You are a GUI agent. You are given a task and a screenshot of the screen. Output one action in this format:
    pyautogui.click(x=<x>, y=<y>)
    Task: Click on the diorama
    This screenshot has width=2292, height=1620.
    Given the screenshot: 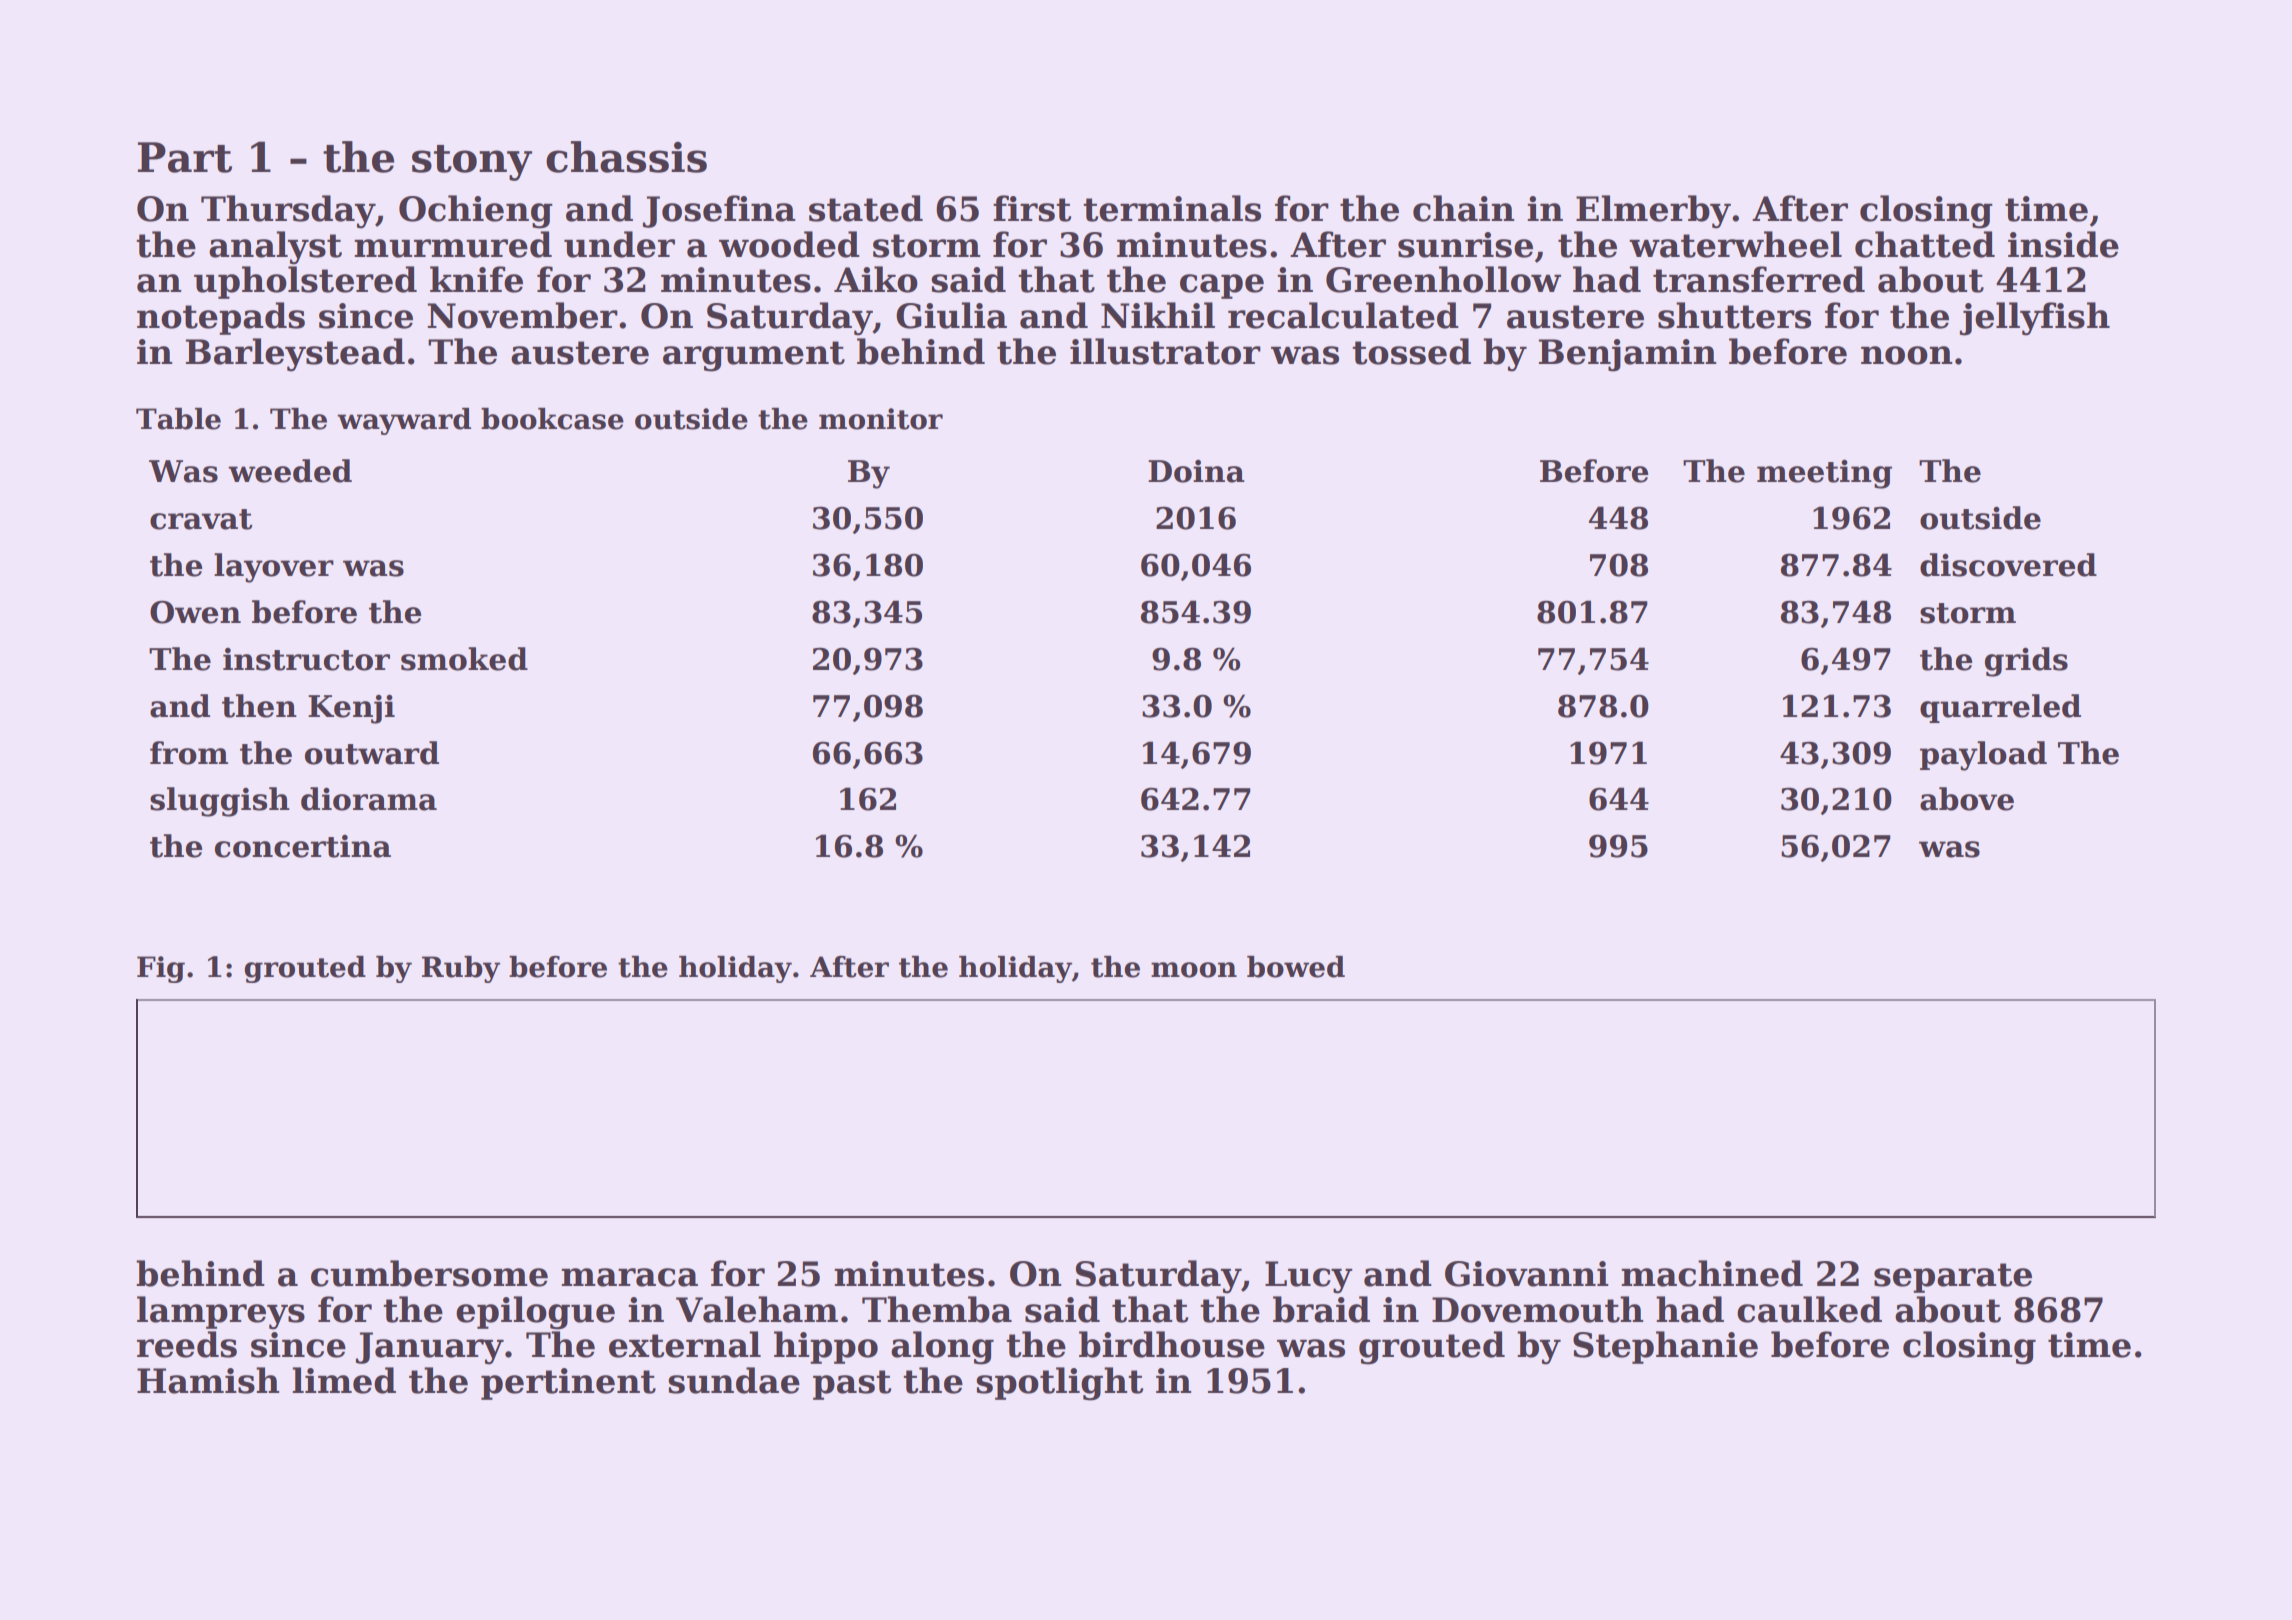 What is the action you would take?
    pyautogui.click(x=369, y=799)
